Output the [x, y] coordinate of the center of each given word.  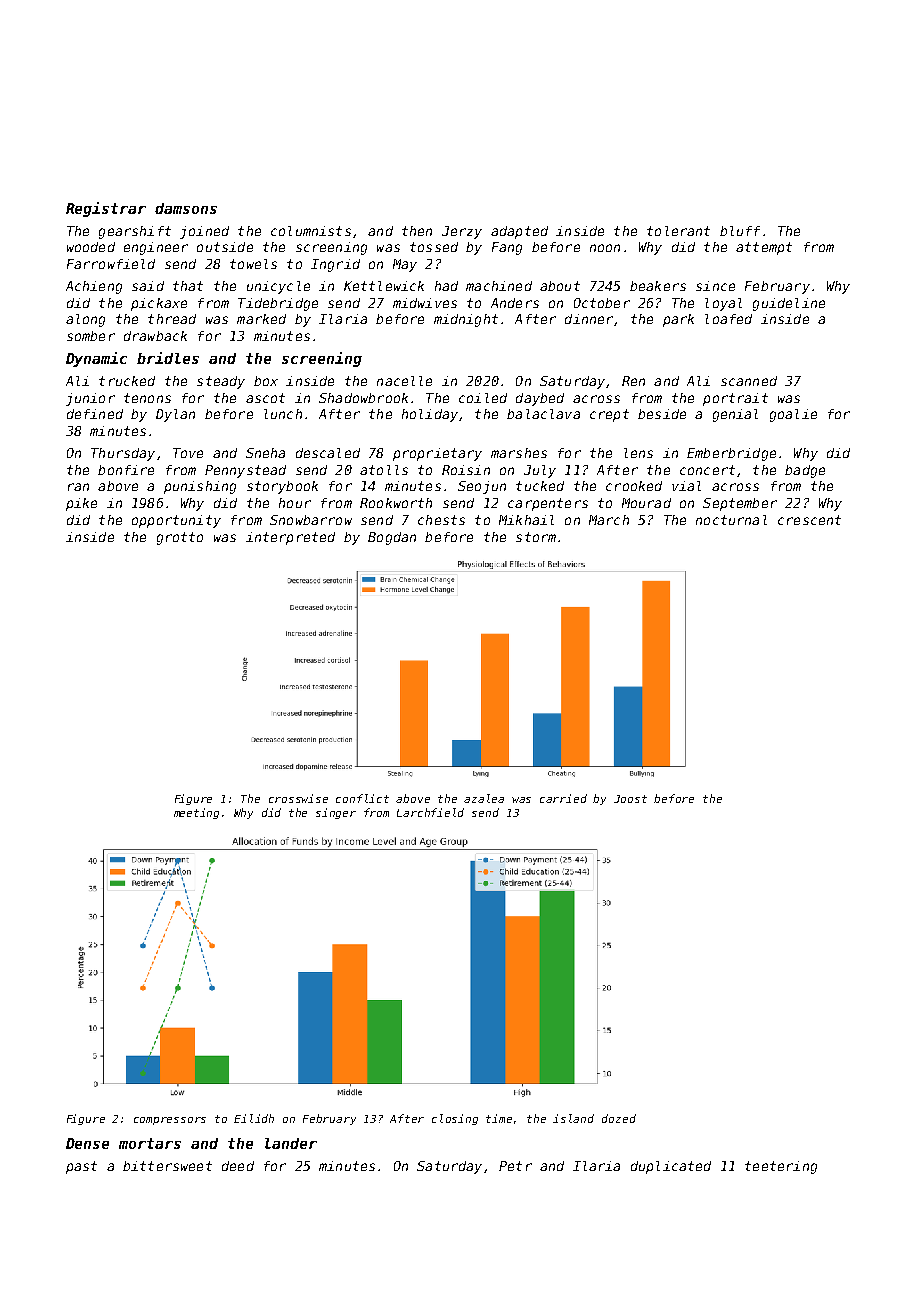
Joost [630, 799]
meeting [196, 813]
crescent [809, 520]
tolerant [678, 231]
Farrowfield [111, 264]
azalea [484, 798]
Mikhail [526, 520]
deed [238, 1166]
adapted [519, 232]
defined [95, 414]
